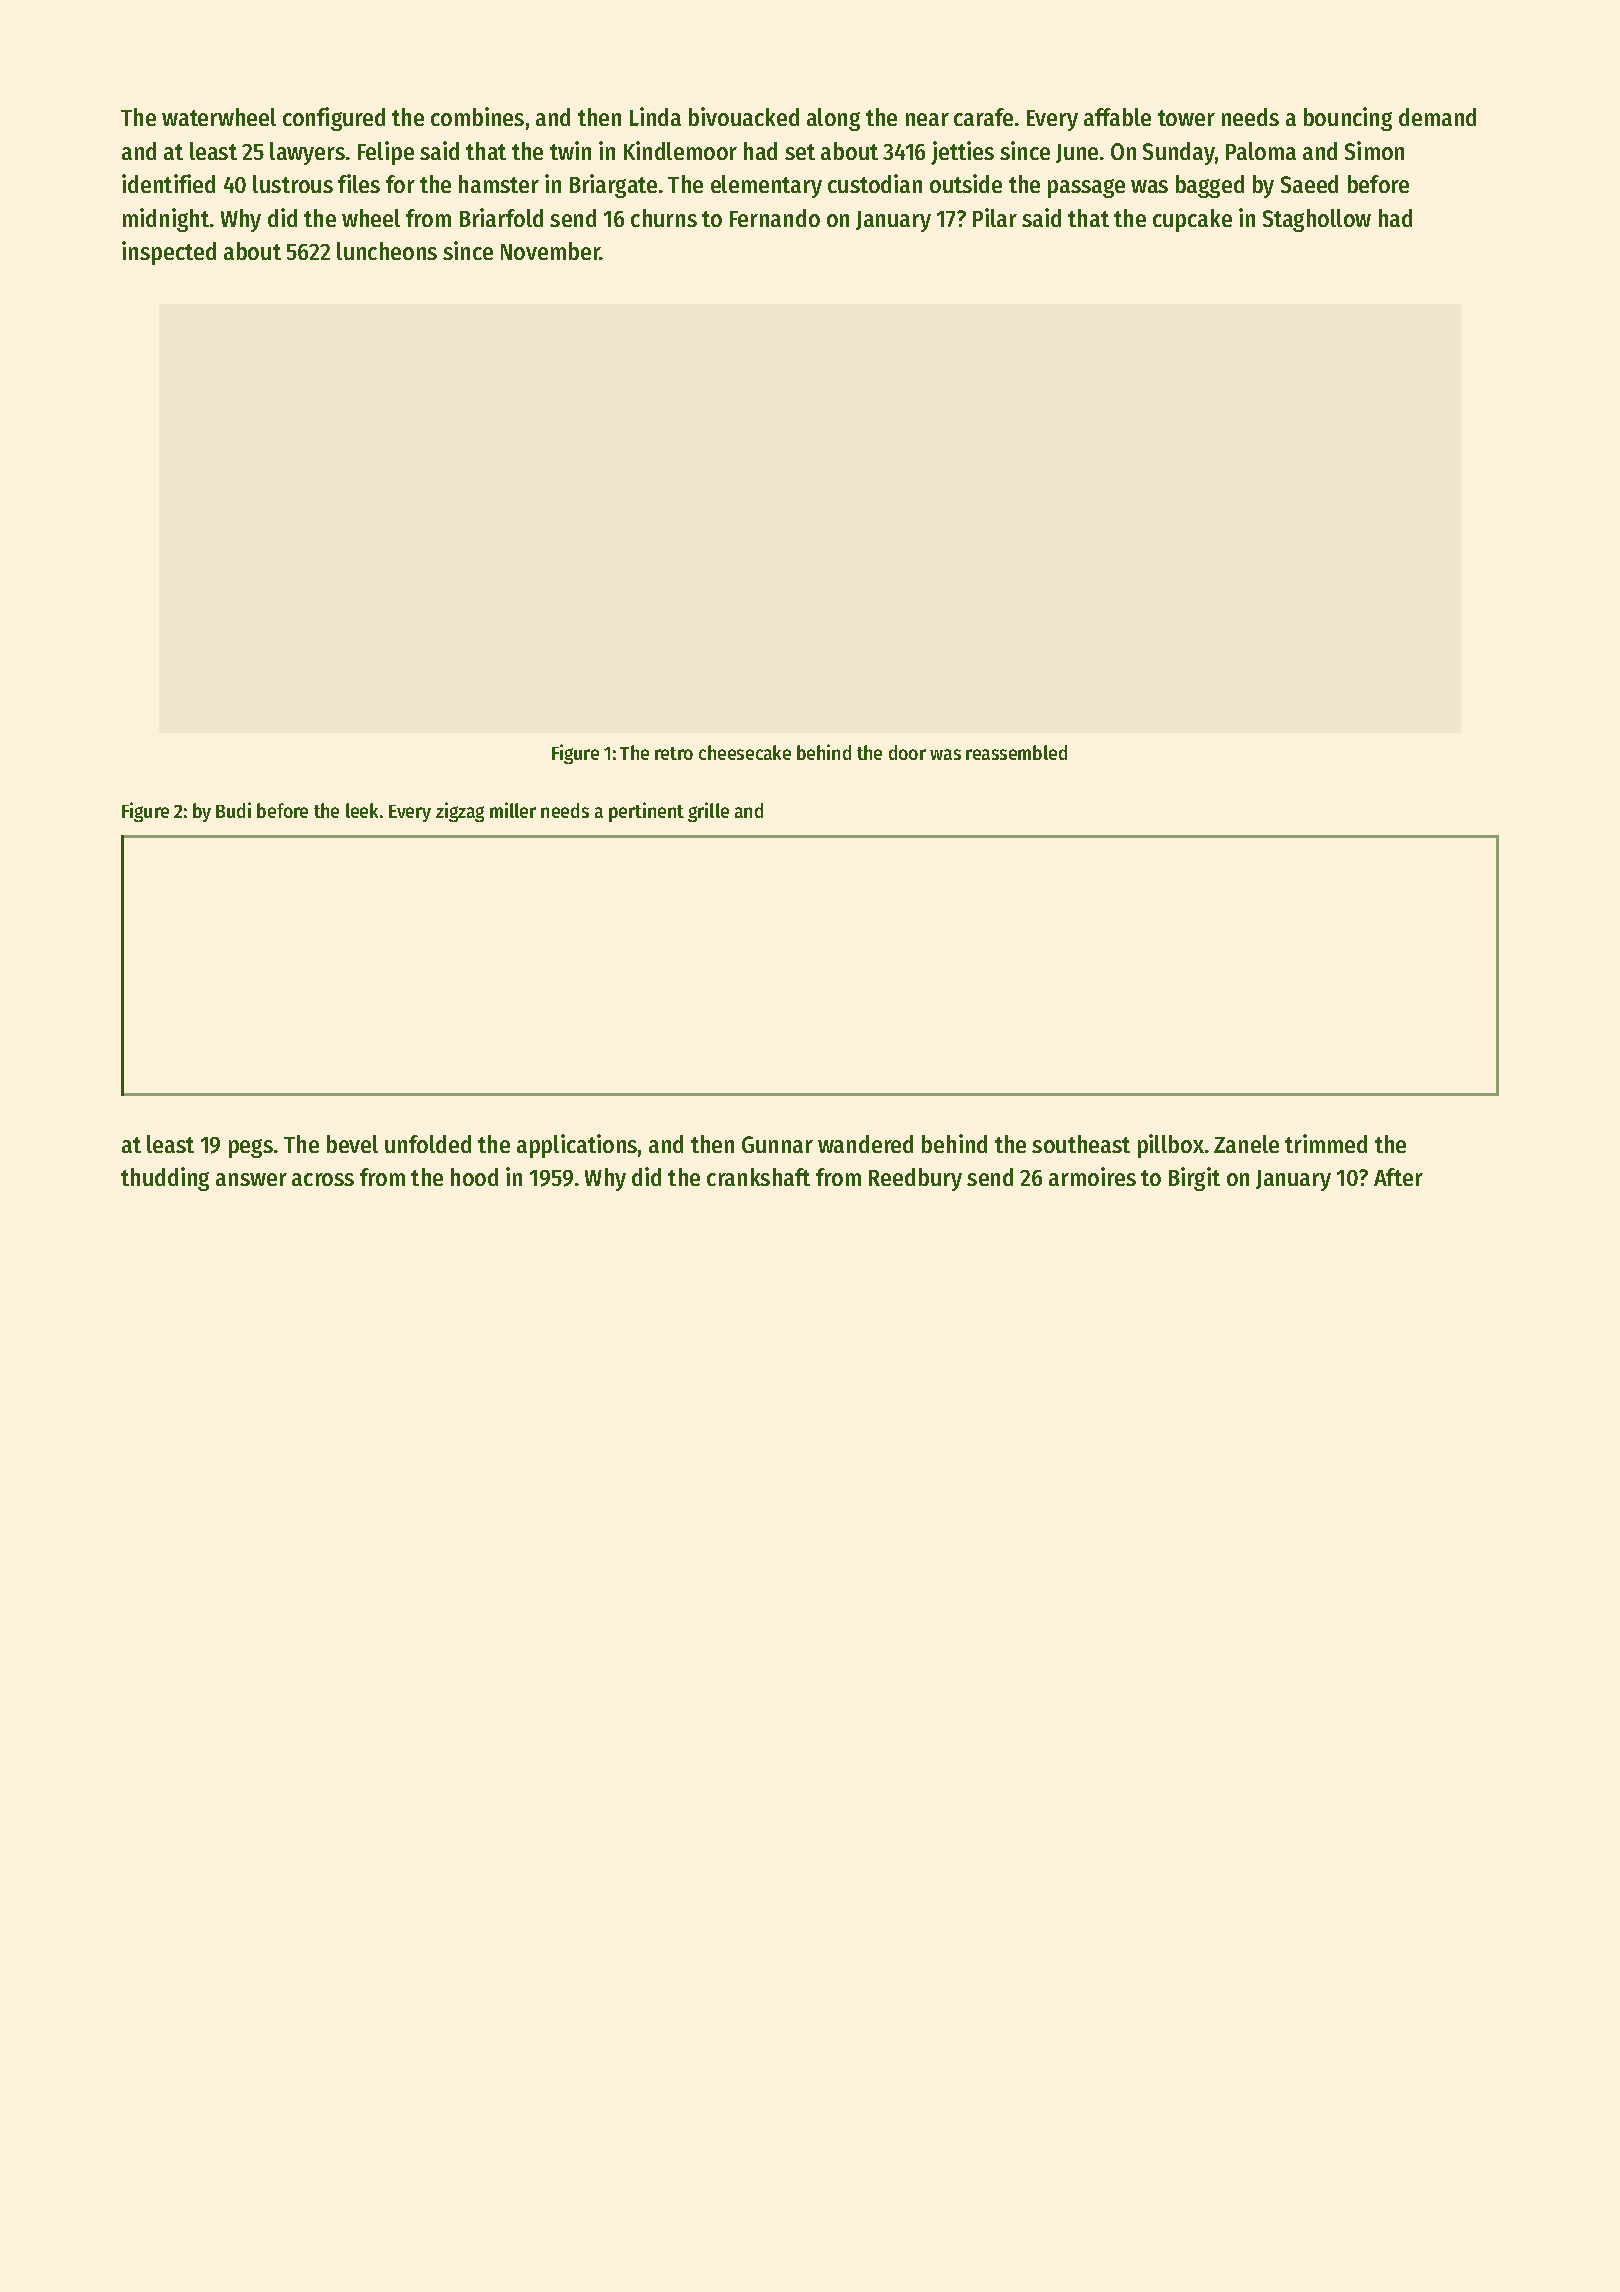  I want to click on Budi, so click(233, 810).
